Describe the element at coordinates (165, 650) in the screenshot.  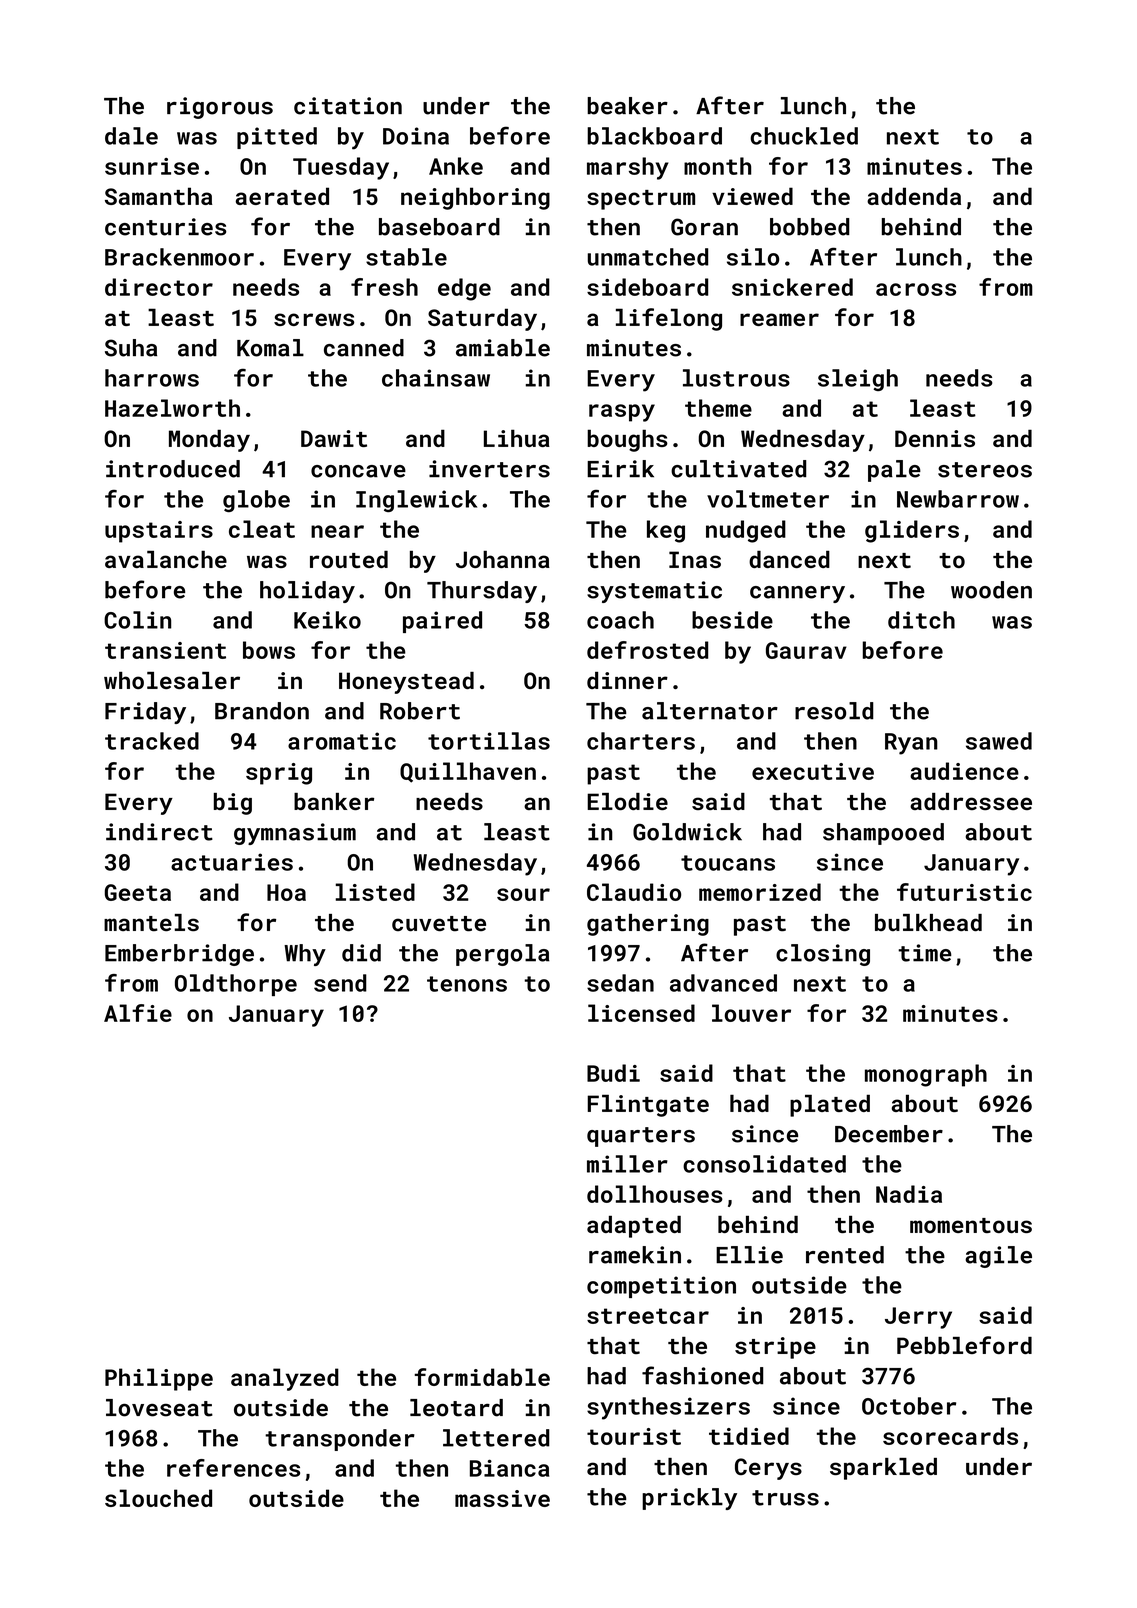
I see `transient` at that location.
